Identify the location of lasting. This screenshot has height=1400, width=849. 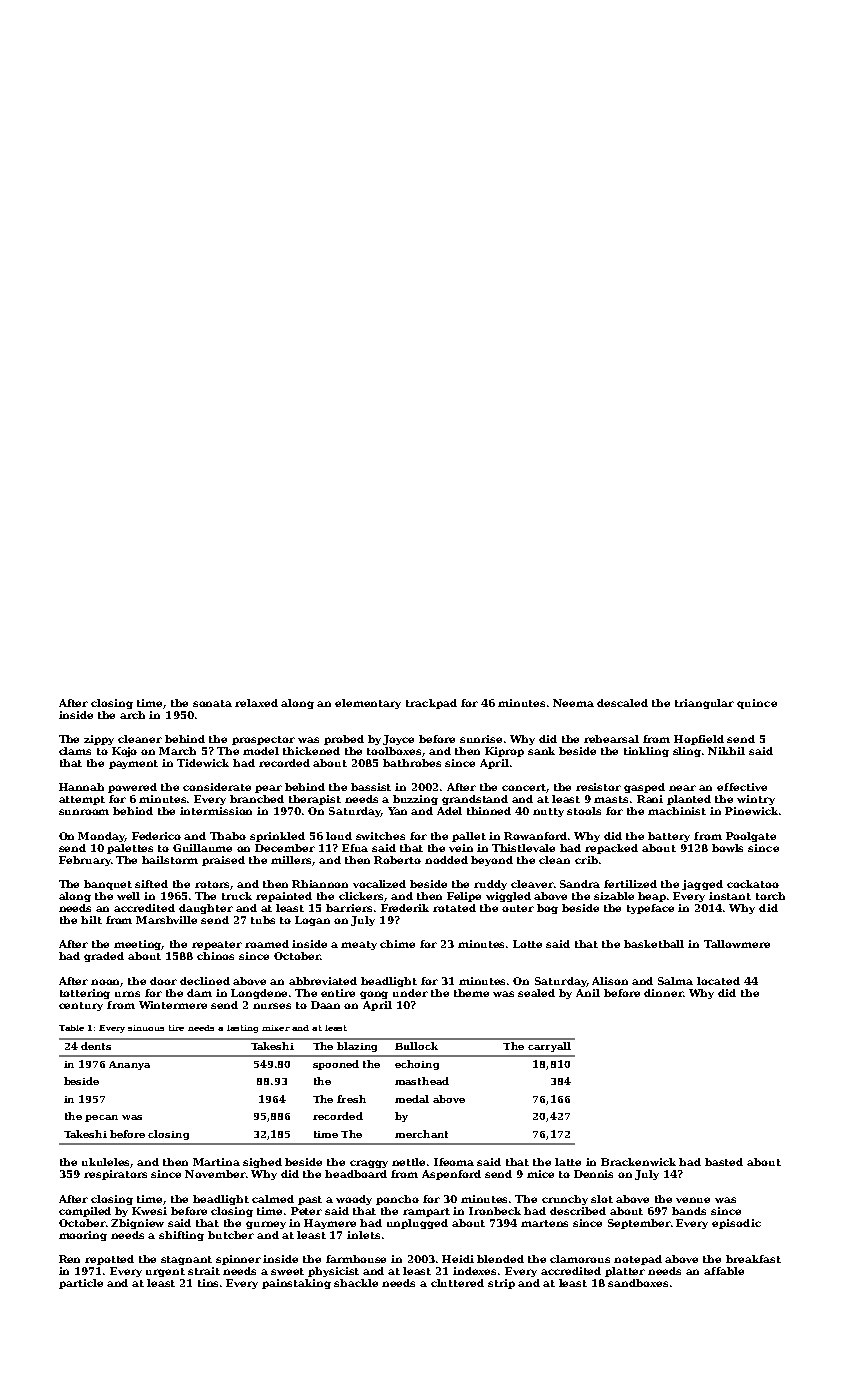
(242, 1029).
